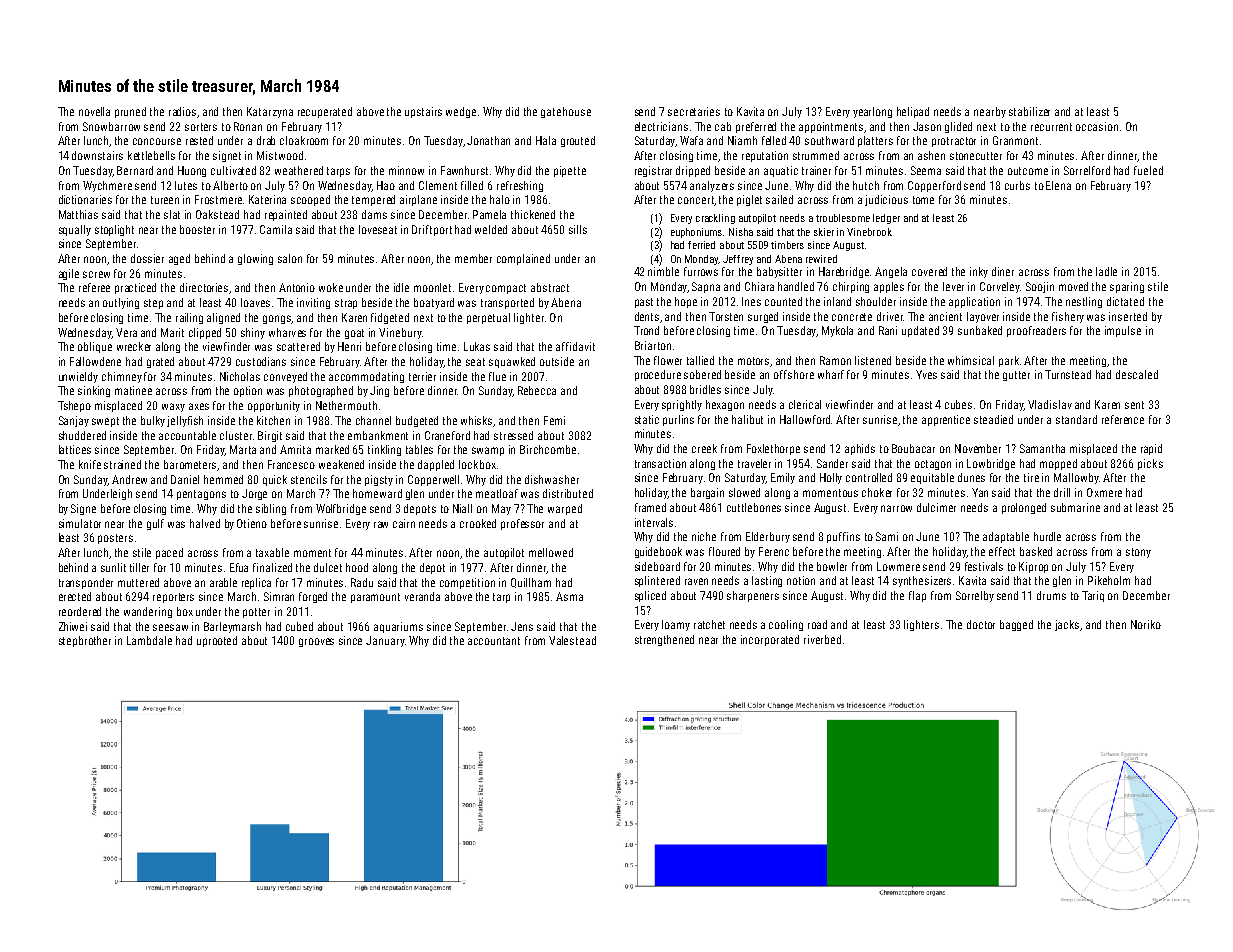 The height and width of the screenshot is (952, 1233). I want to click on descaled, so click(1137, 374).
